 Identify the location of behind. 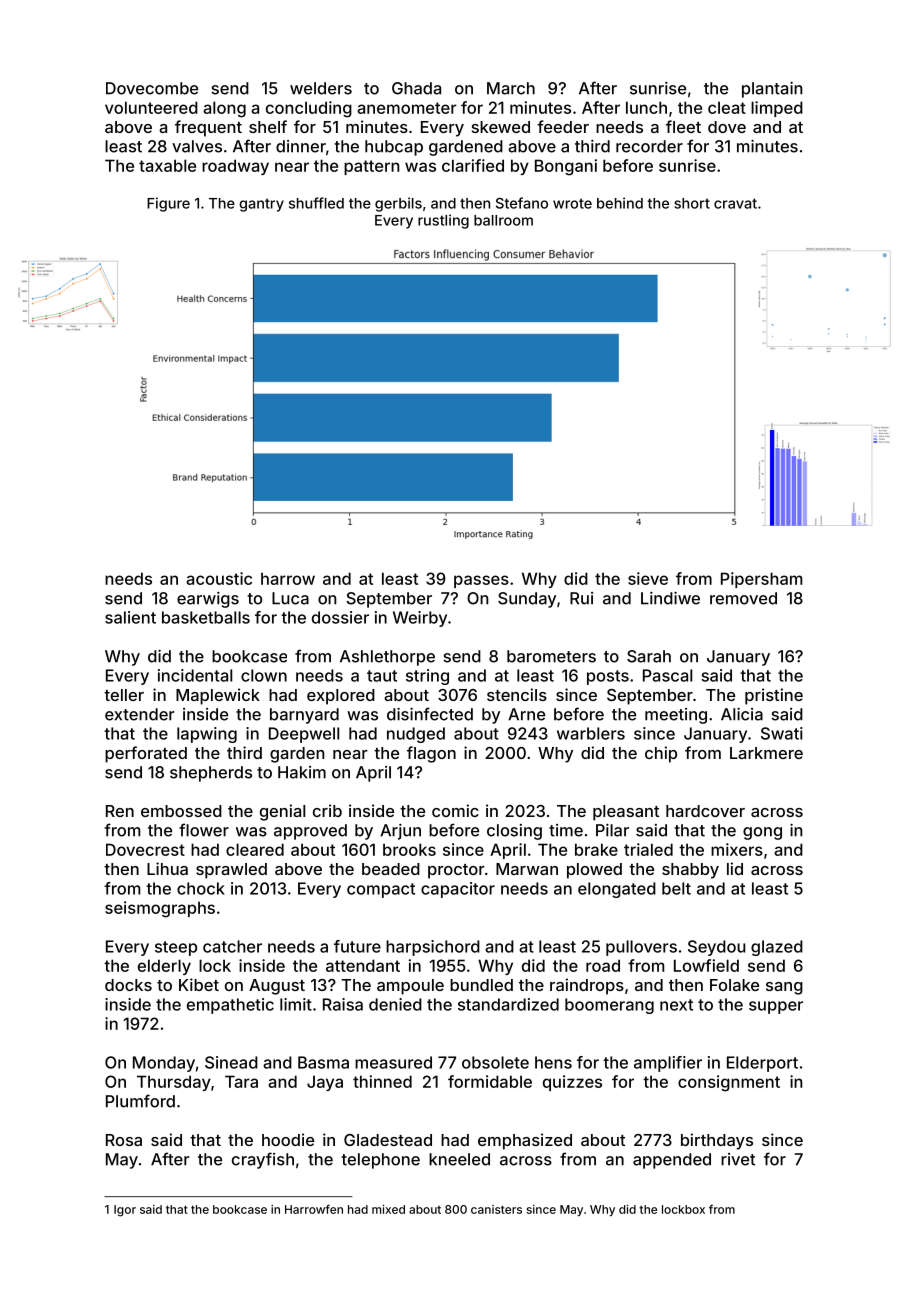
(620, 203).
